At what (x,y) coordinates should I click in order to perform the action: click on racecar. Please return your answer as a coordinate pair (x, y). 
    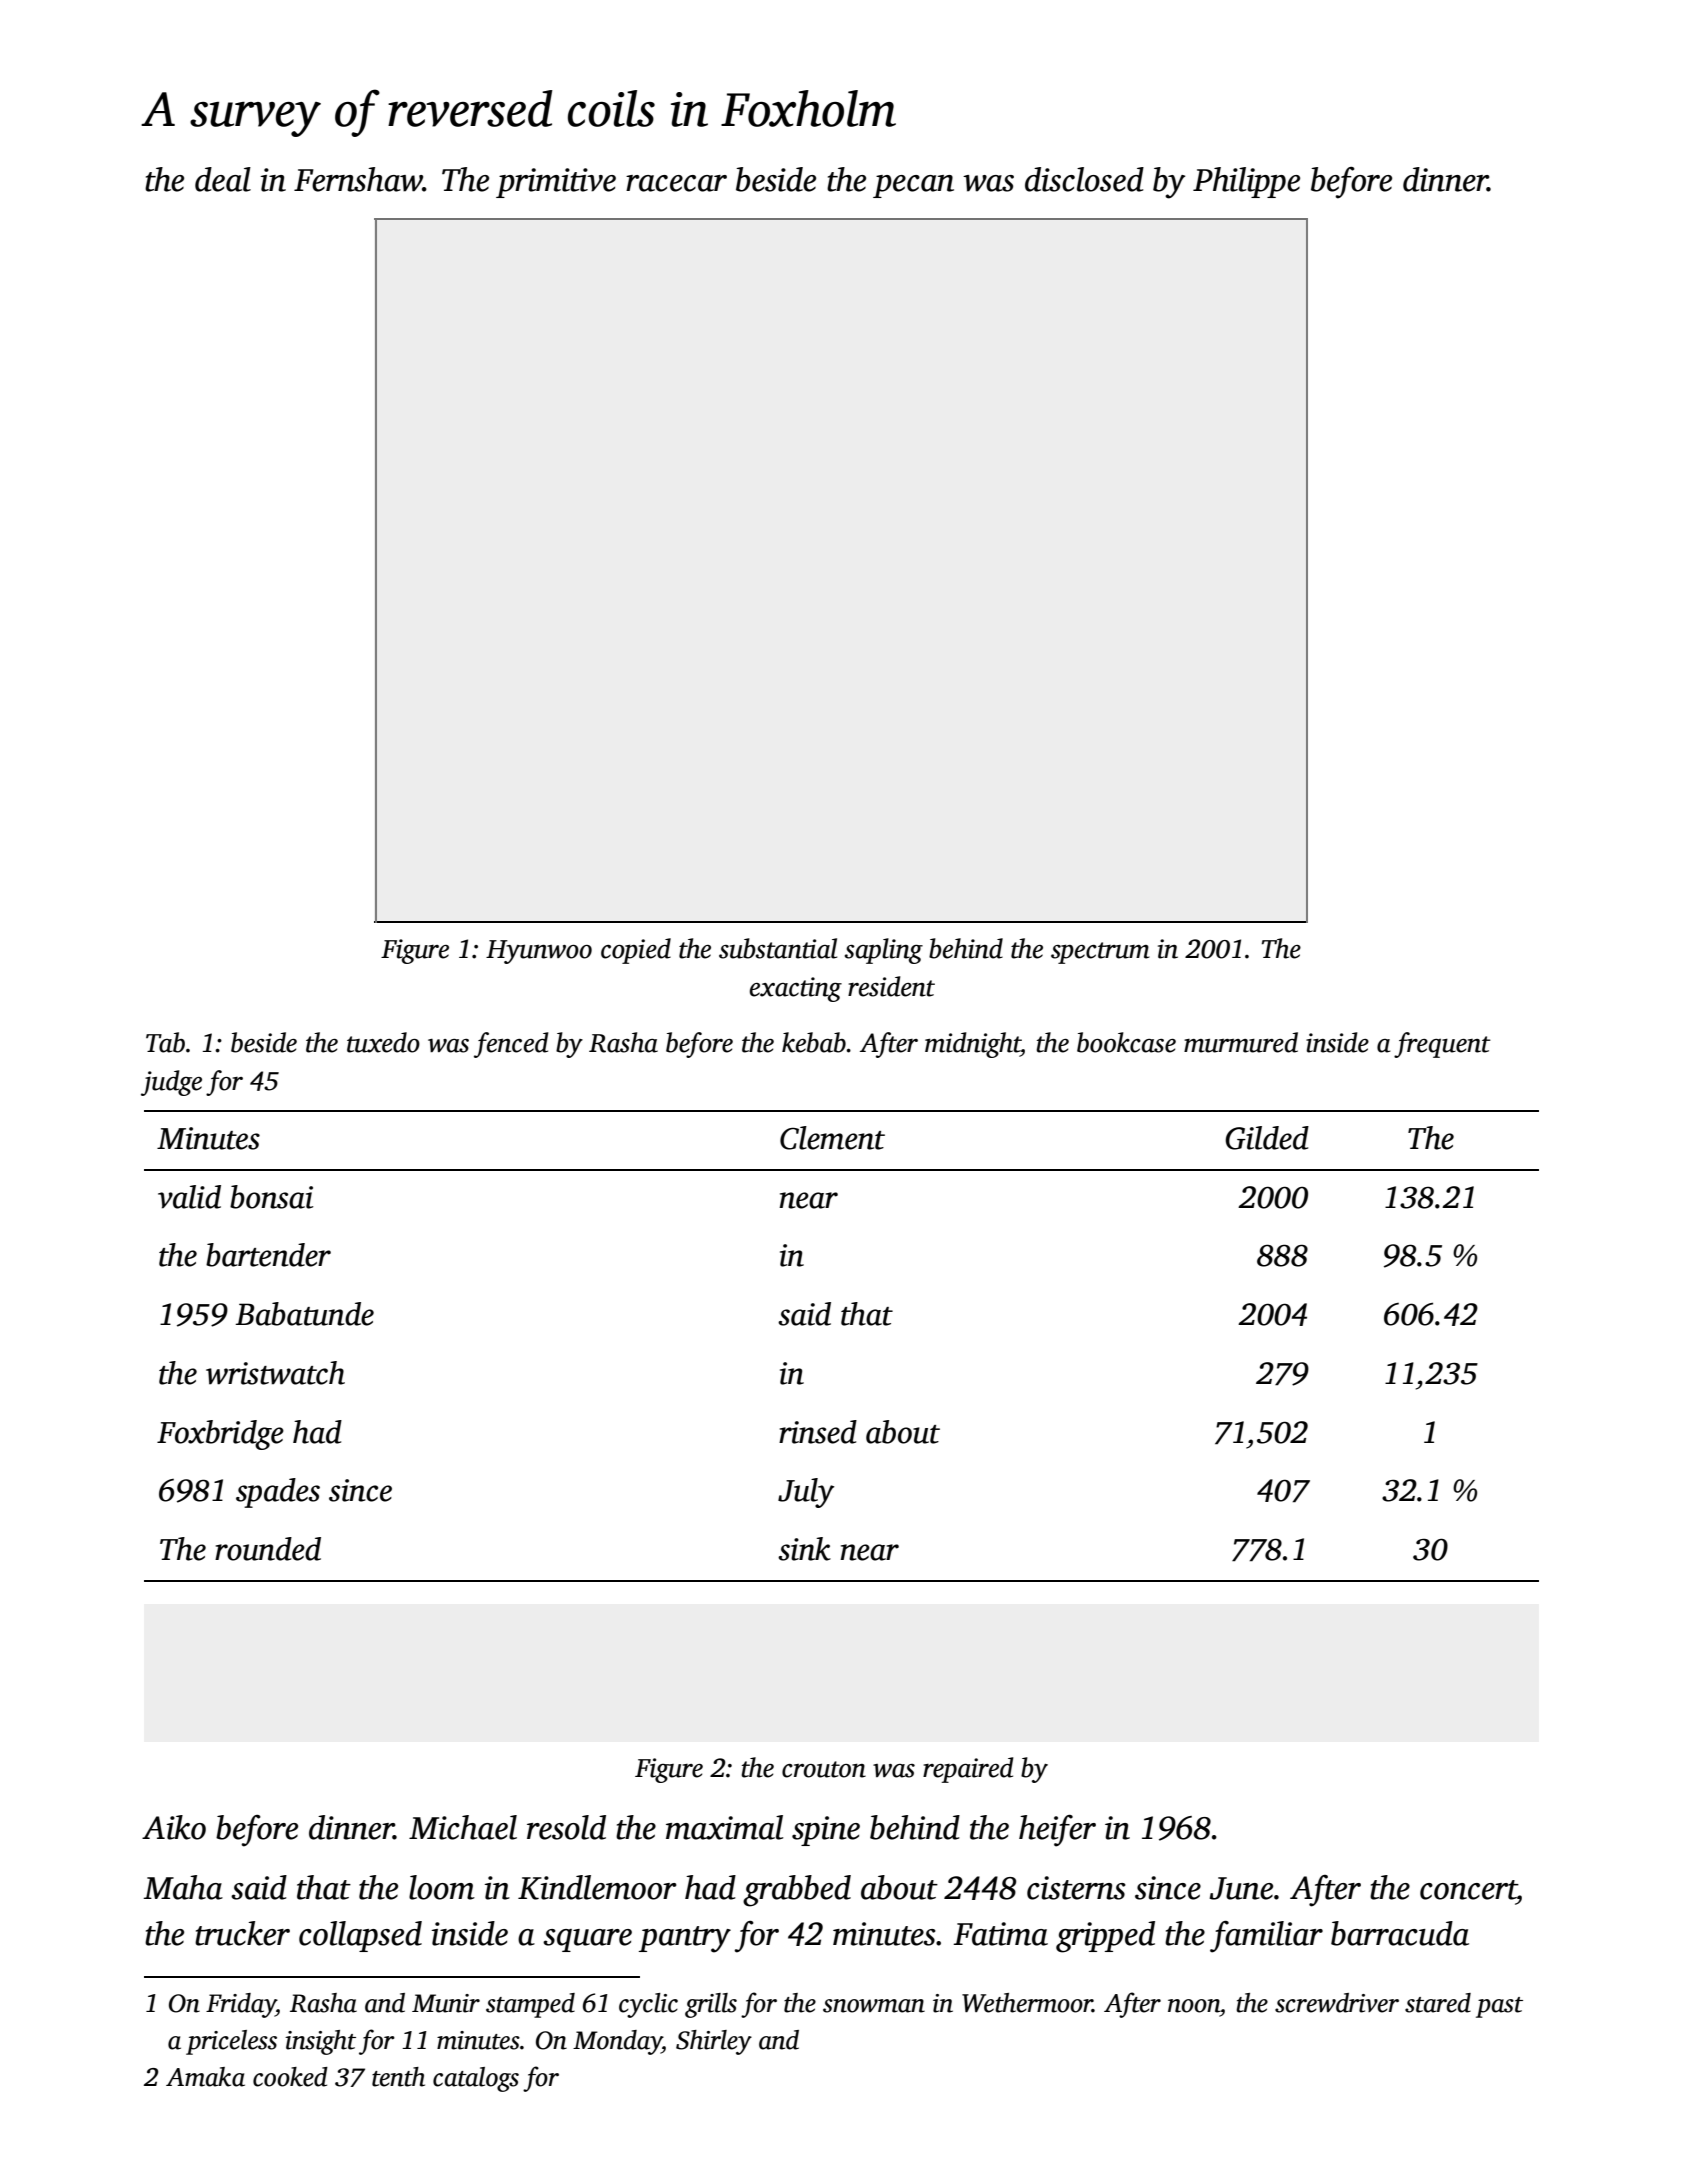
    Looking at the image, I should click on (676, 183).
